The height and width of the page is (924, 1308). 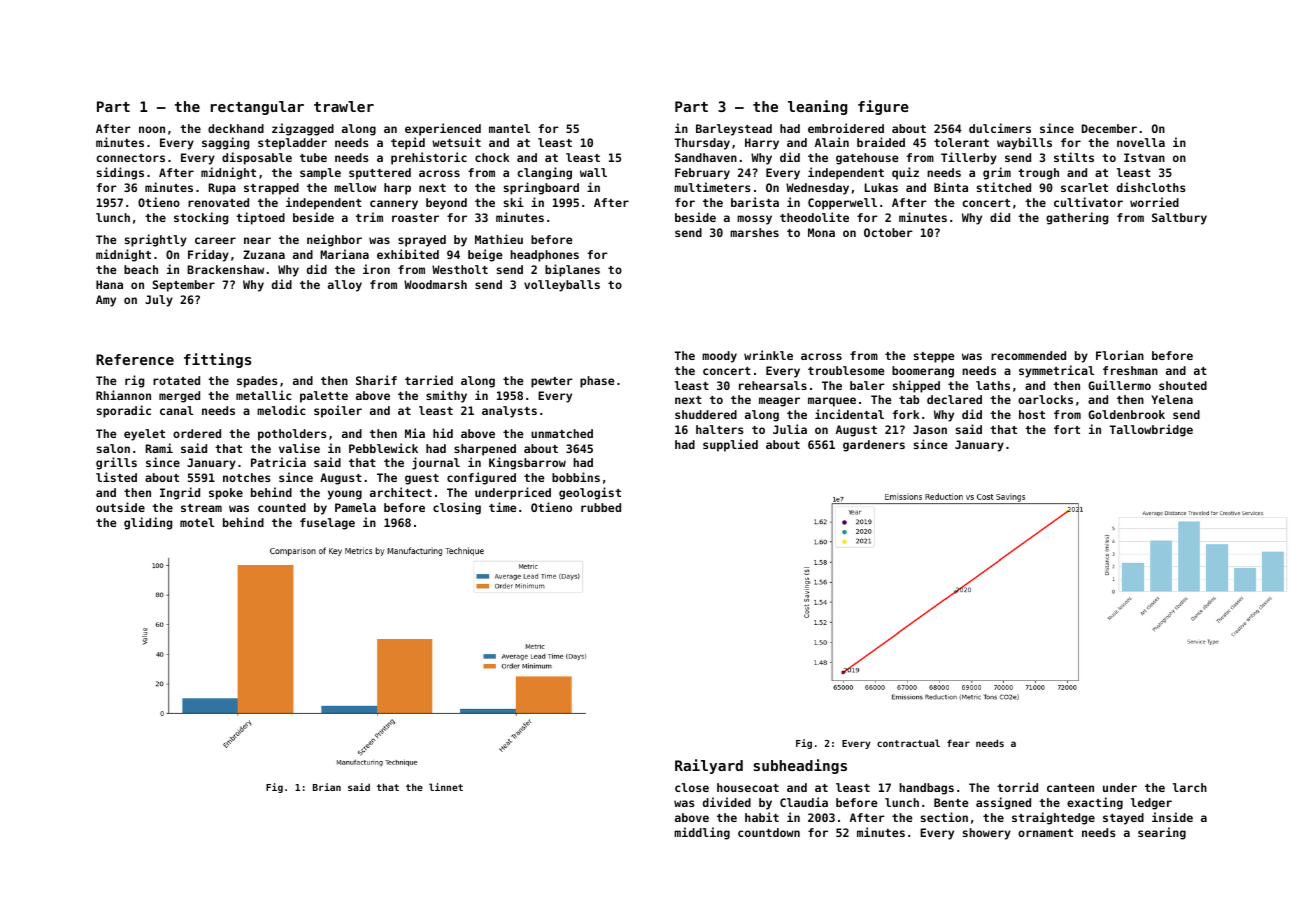 What do you see at coordinates (958, 743) in the page?
I see `fear` at bounding box center [958, 743].
